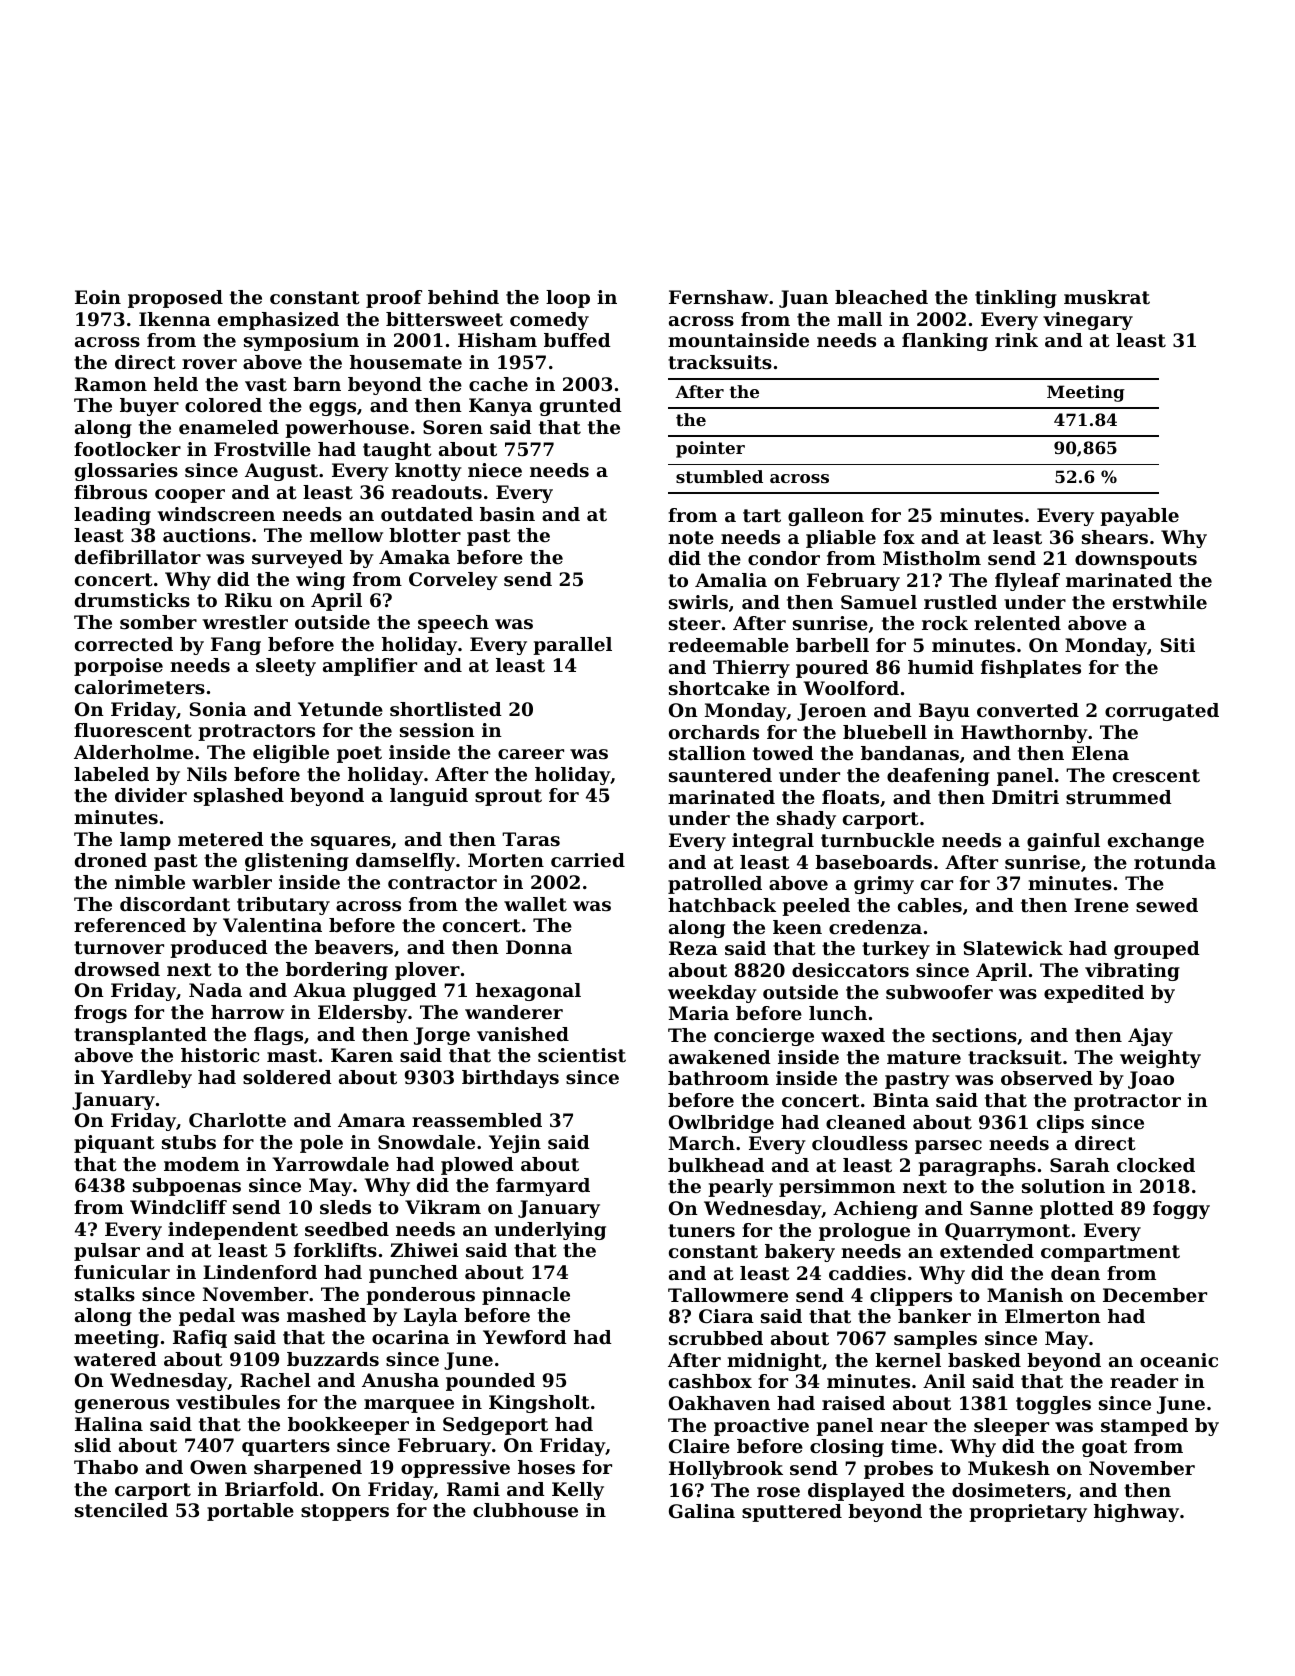 This screenshot has width=1295, height=1676. Describe the element at coordinates (977, 1167) in the screenshot. I see `paragraphs` at that location.
